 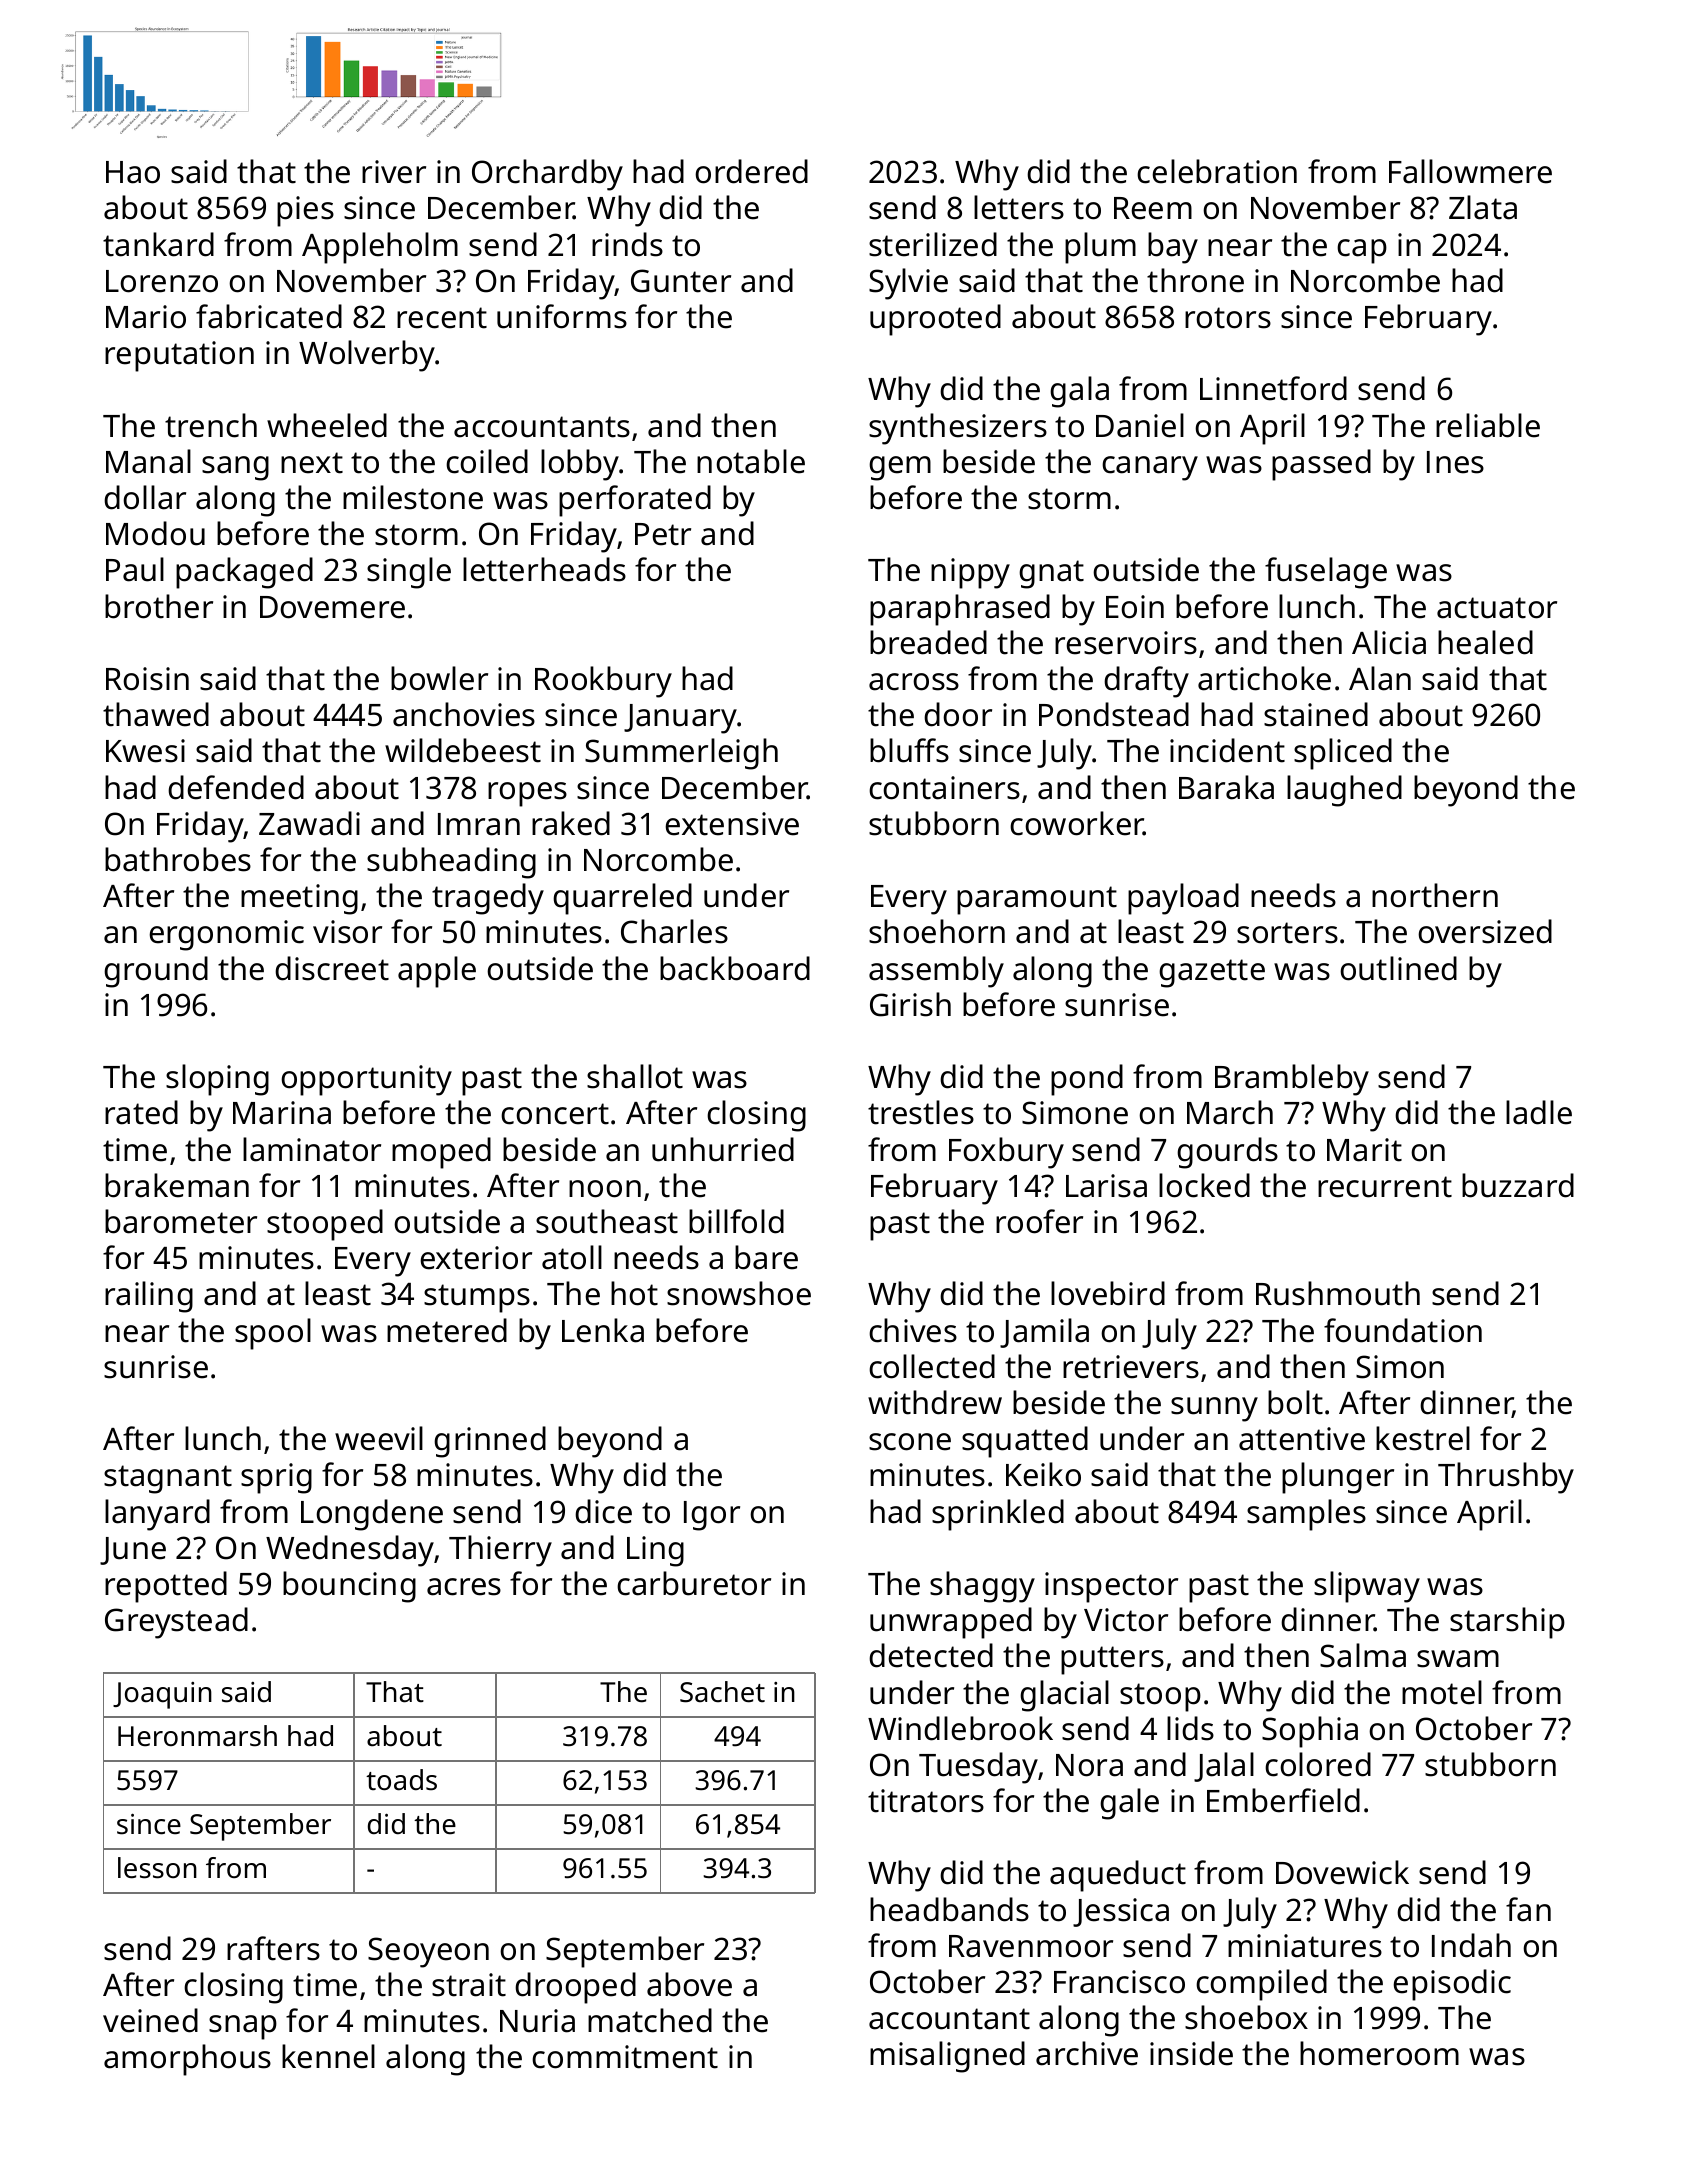 I want to click on Ines, so click(x=1455, y=462).
